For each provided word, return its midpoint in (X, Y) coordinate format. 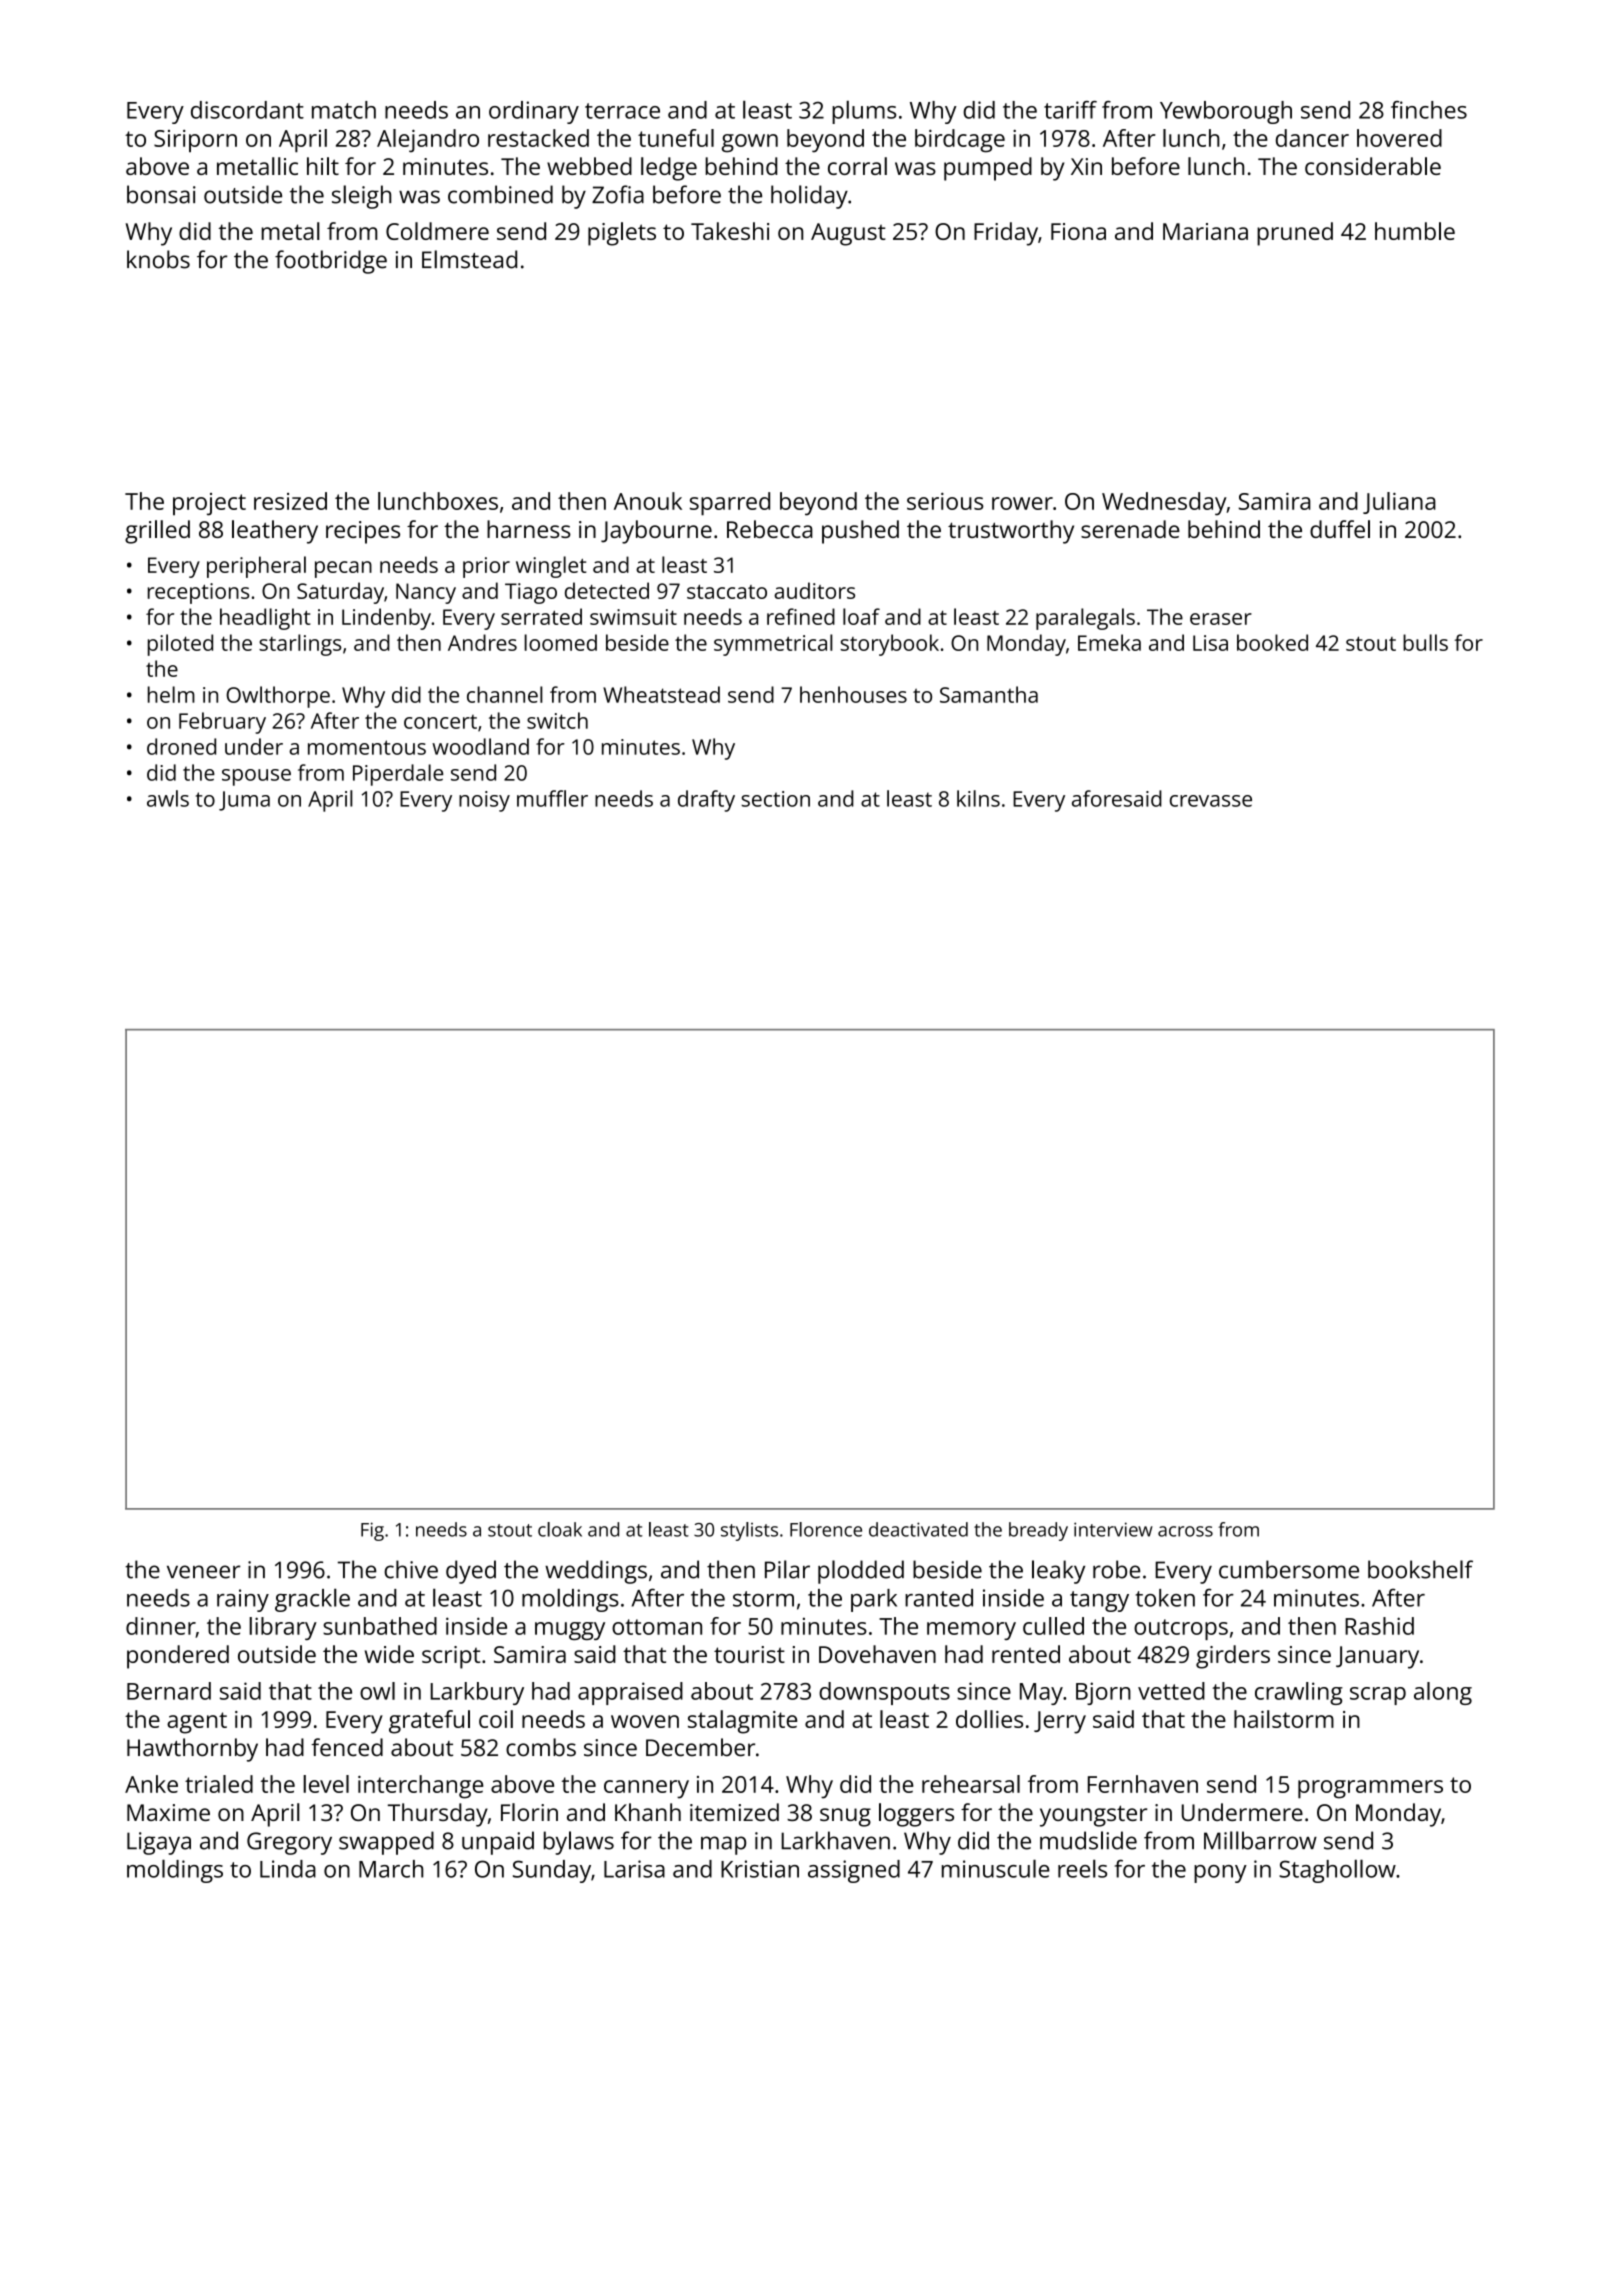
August (848, 234)
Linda (288, 1869)
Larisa (634, 1869)
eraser (1221, 619)
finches (1429, 110)
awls (168, 798)
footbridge (331, 262)
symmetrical (773, 645)
